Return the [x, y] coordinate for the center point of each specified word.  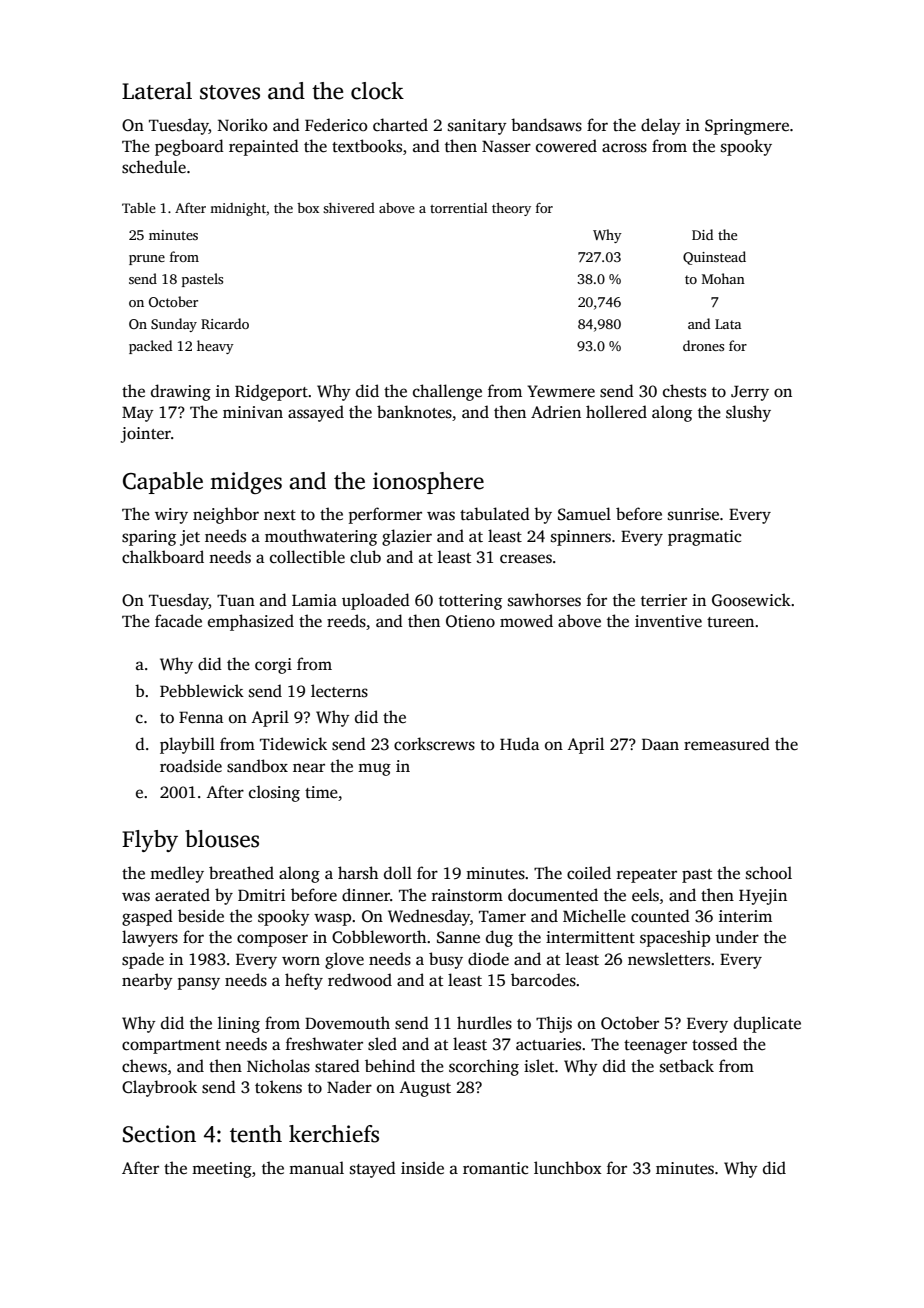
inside [422, 1168]
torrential [459, 208]
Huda [519, 743]
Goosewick [751, 600]
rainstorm [467, 895]
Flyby [150, 841]
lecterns [339, 691]
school [769, 873]
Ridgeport [271, 392]
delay [661, 126]
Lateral [157, 91]
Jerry [750, 393]
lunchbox [568, 1168]
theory [511, 209]
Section [159, 1134]
